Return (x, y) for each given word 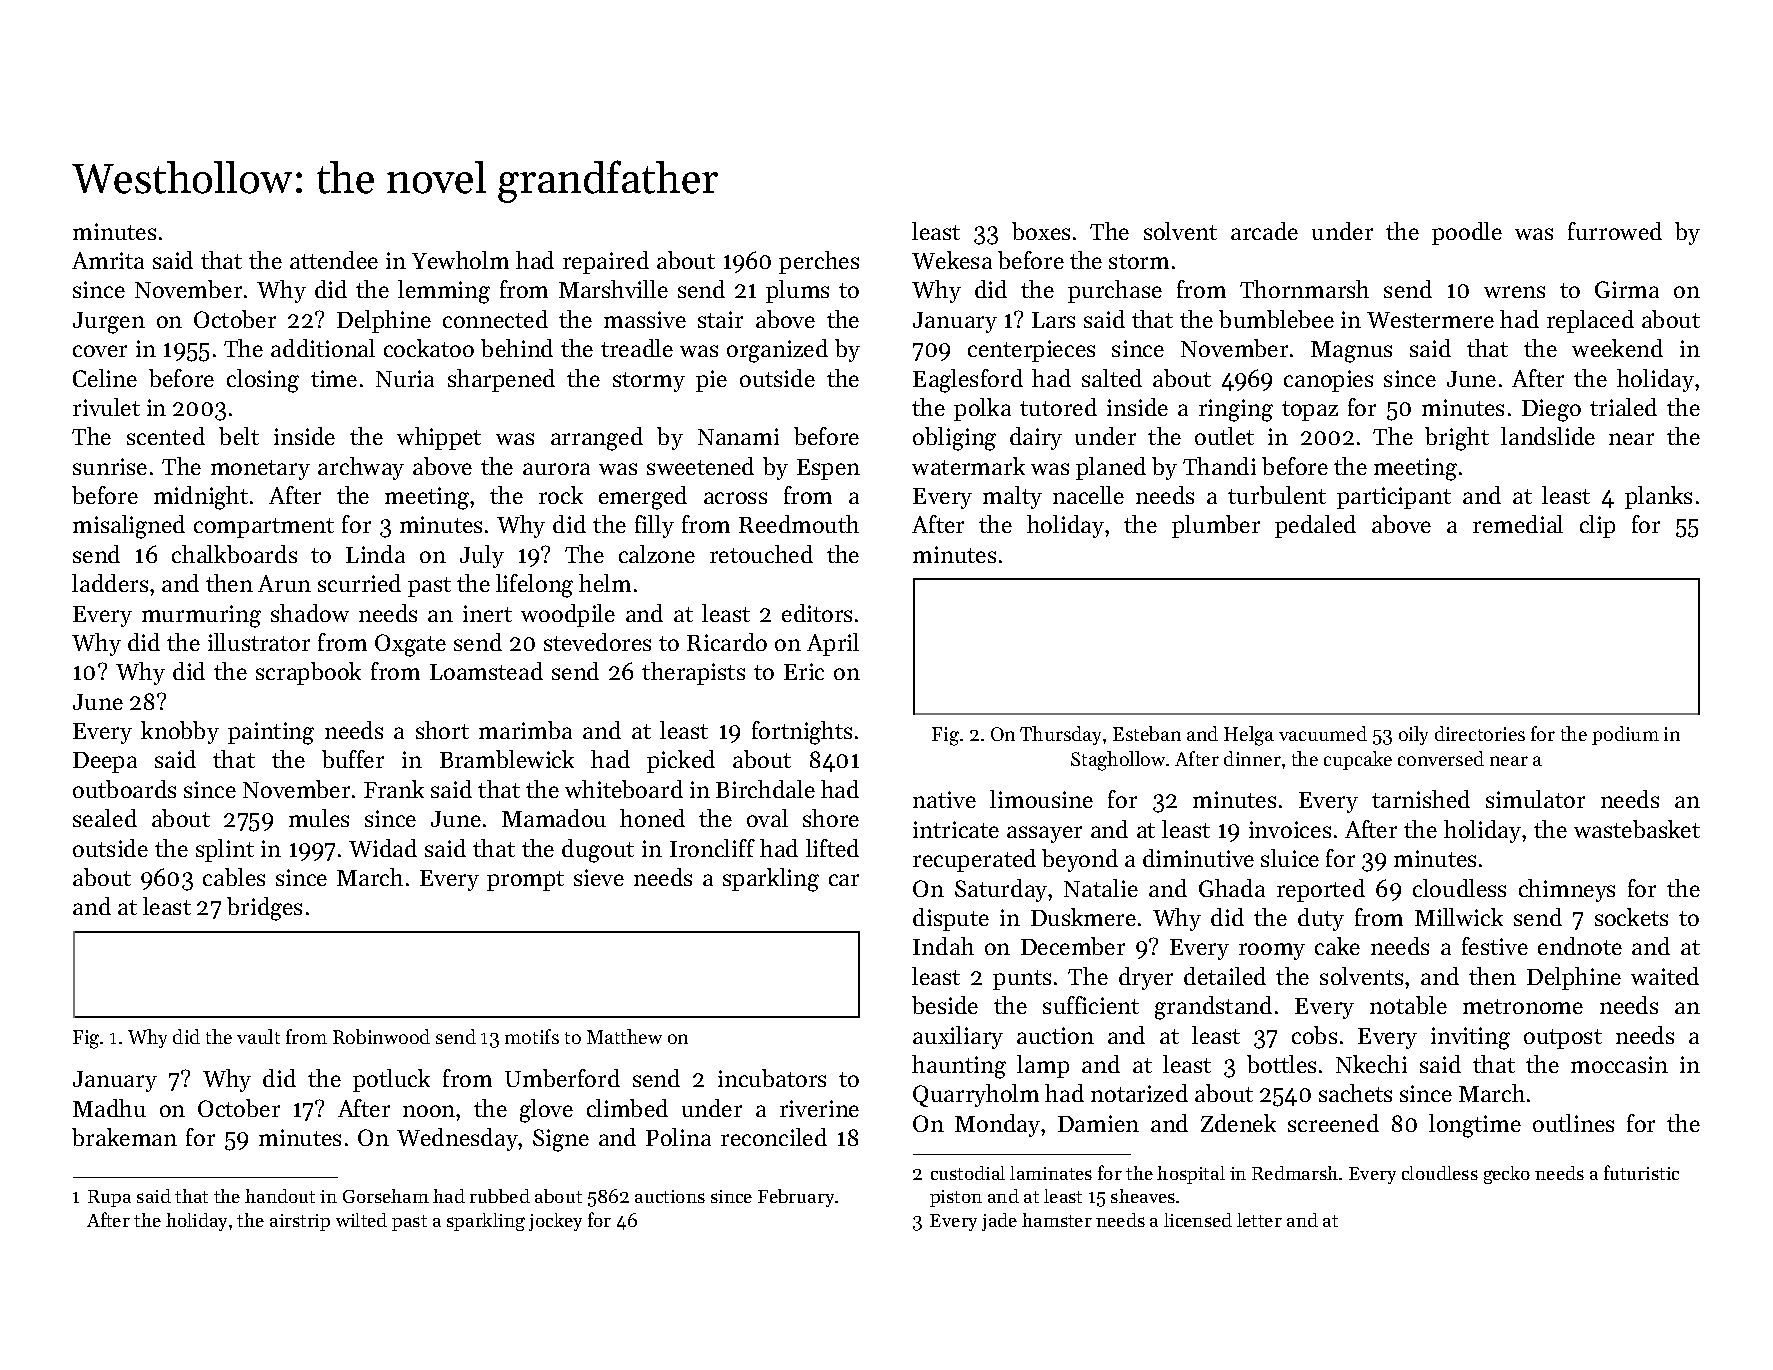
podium (1625, 735)
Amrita (108, 260)
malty (1012, 497)
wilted (361, 1220)
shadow (310, 613)
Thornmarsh (1304, 289)
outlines (1573, 1123)
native (944, 799)
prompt (525, 881)
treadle (637, 348)
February (796, 1198)
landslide (1548, 436)
